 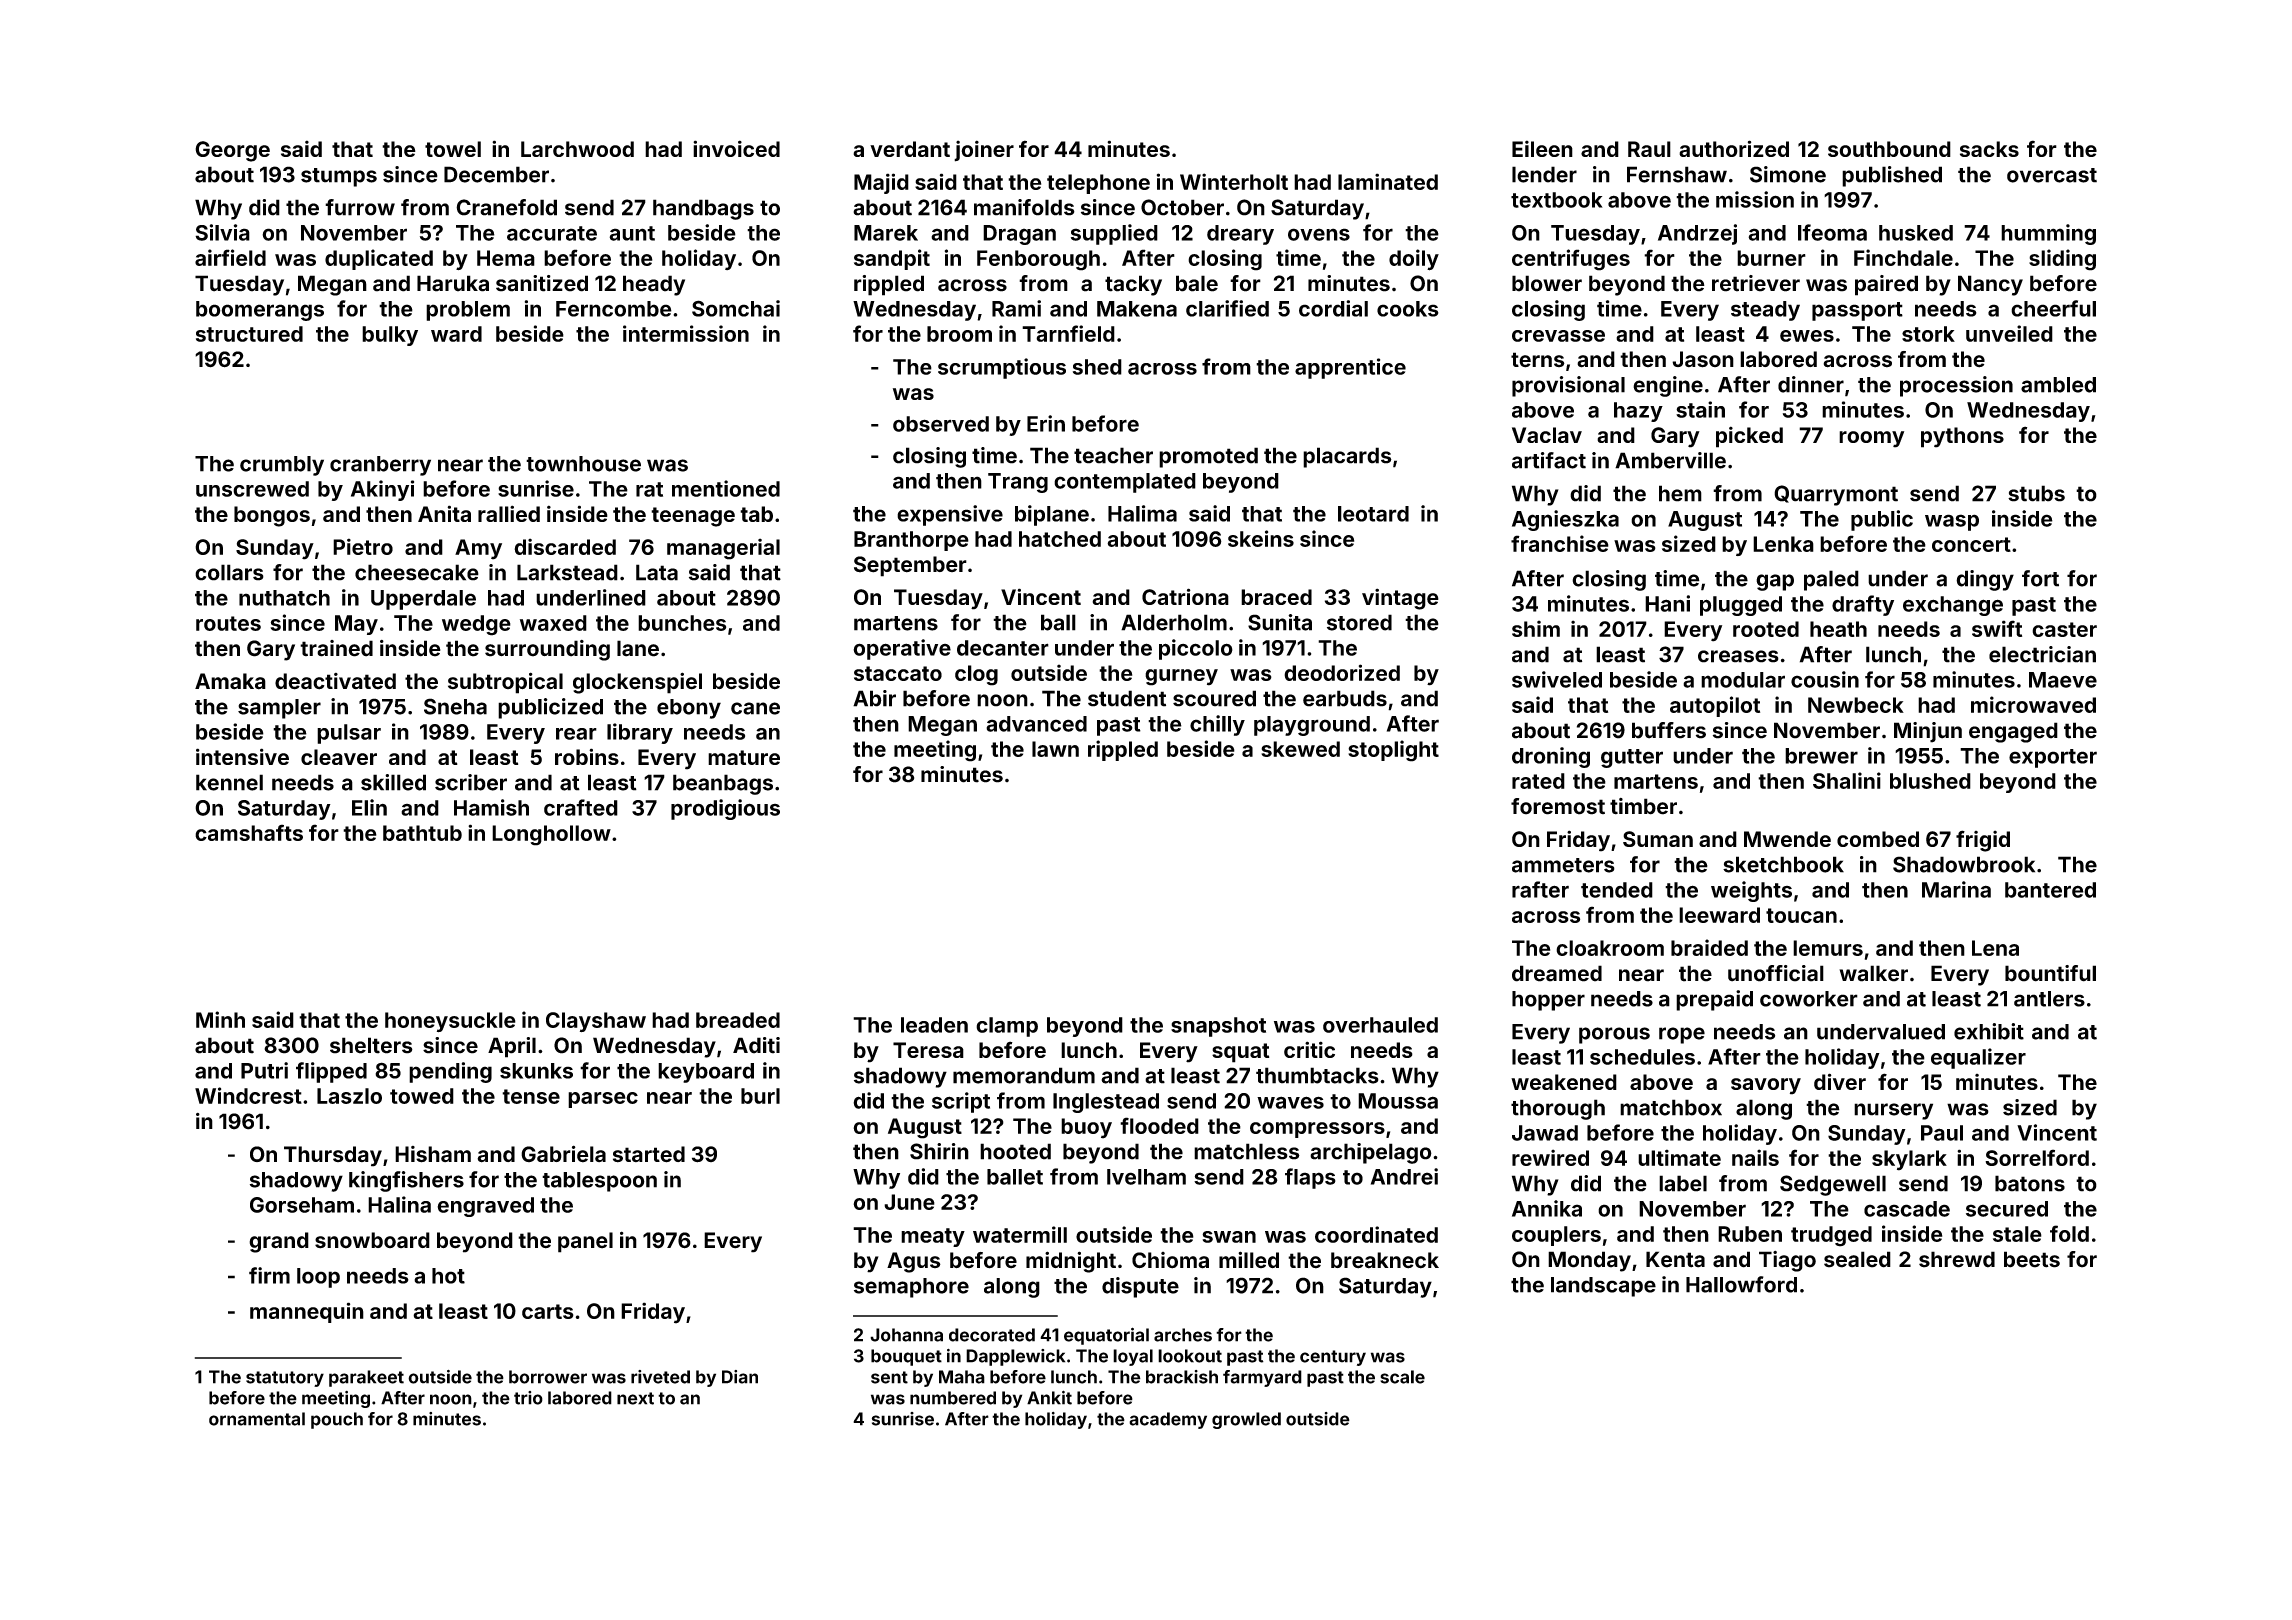 What do you see at coordinates (1385, 1260) in the screenshot?
I see `breakneck` at bounding box center [1385, 1260].
